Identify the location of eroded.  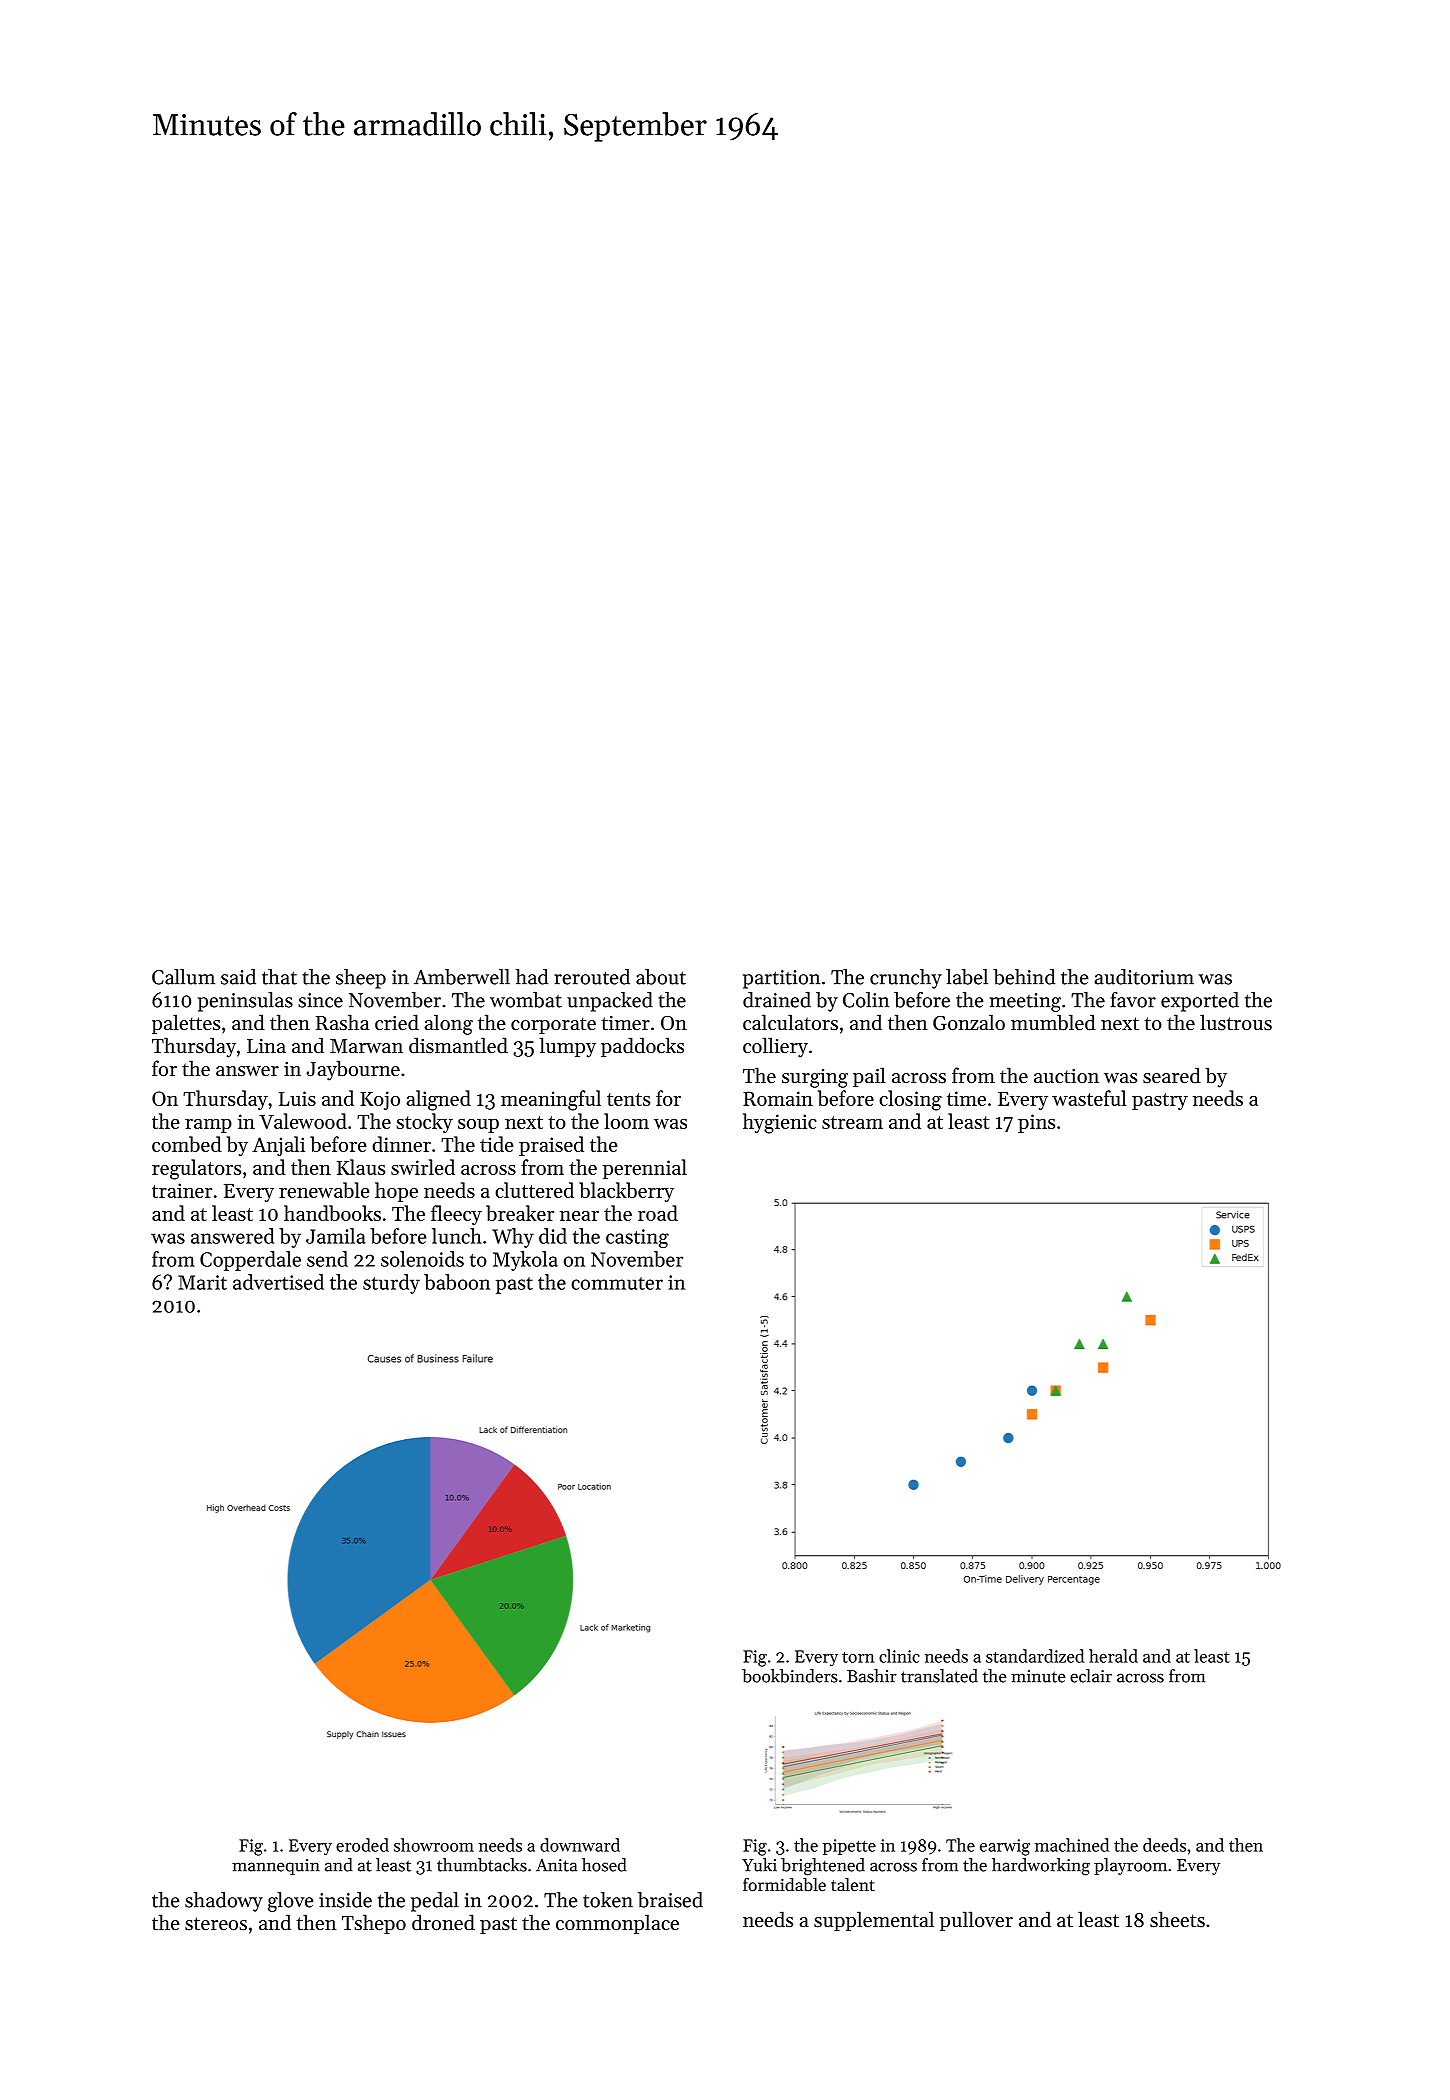
(362, 1845).
